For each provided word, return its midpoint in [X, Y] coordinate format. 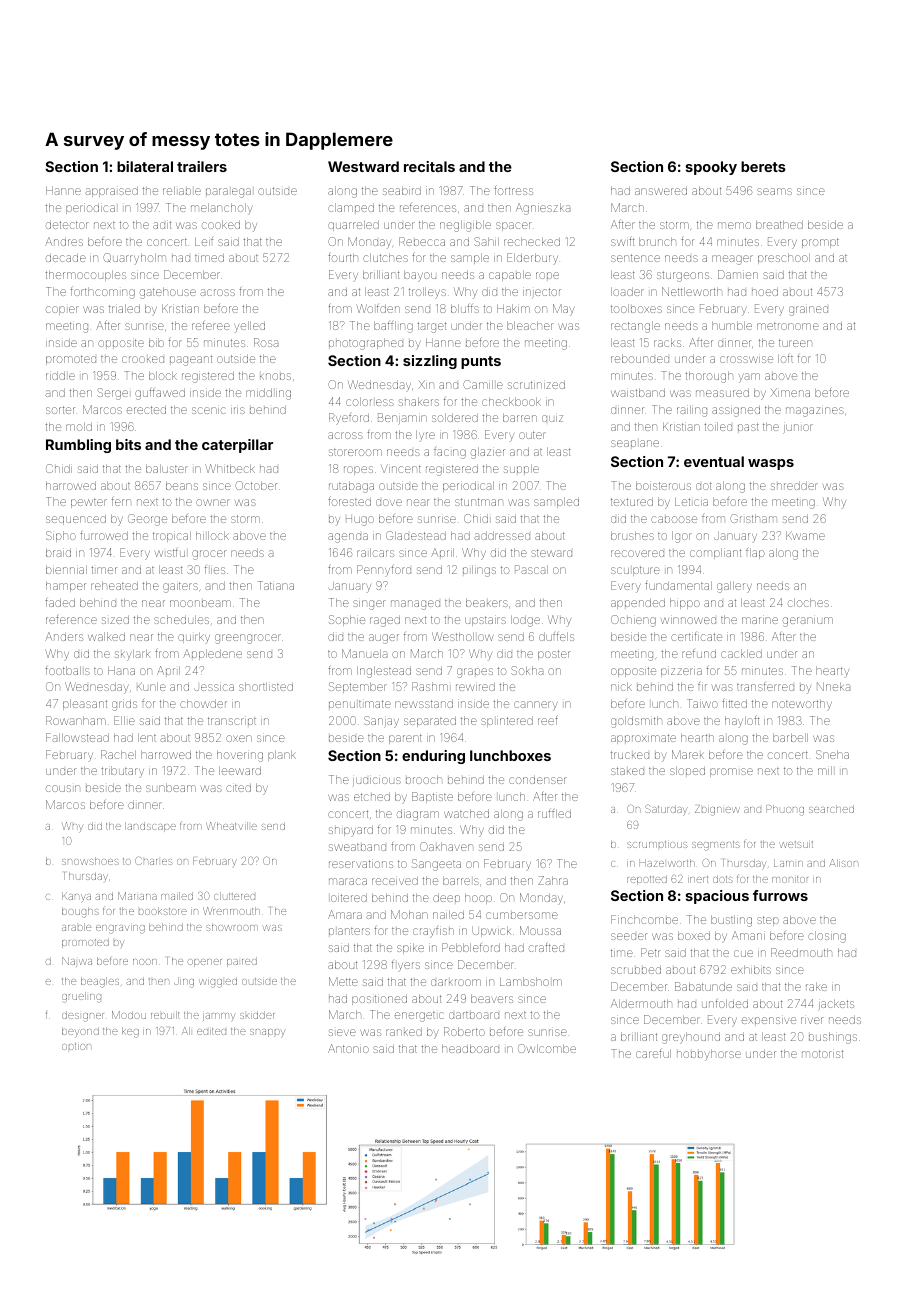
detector [67, 225]
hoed [765, 292]
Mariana [137, 896]
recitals [429, 166]
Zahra [553, 880]
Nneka [833, 686]
